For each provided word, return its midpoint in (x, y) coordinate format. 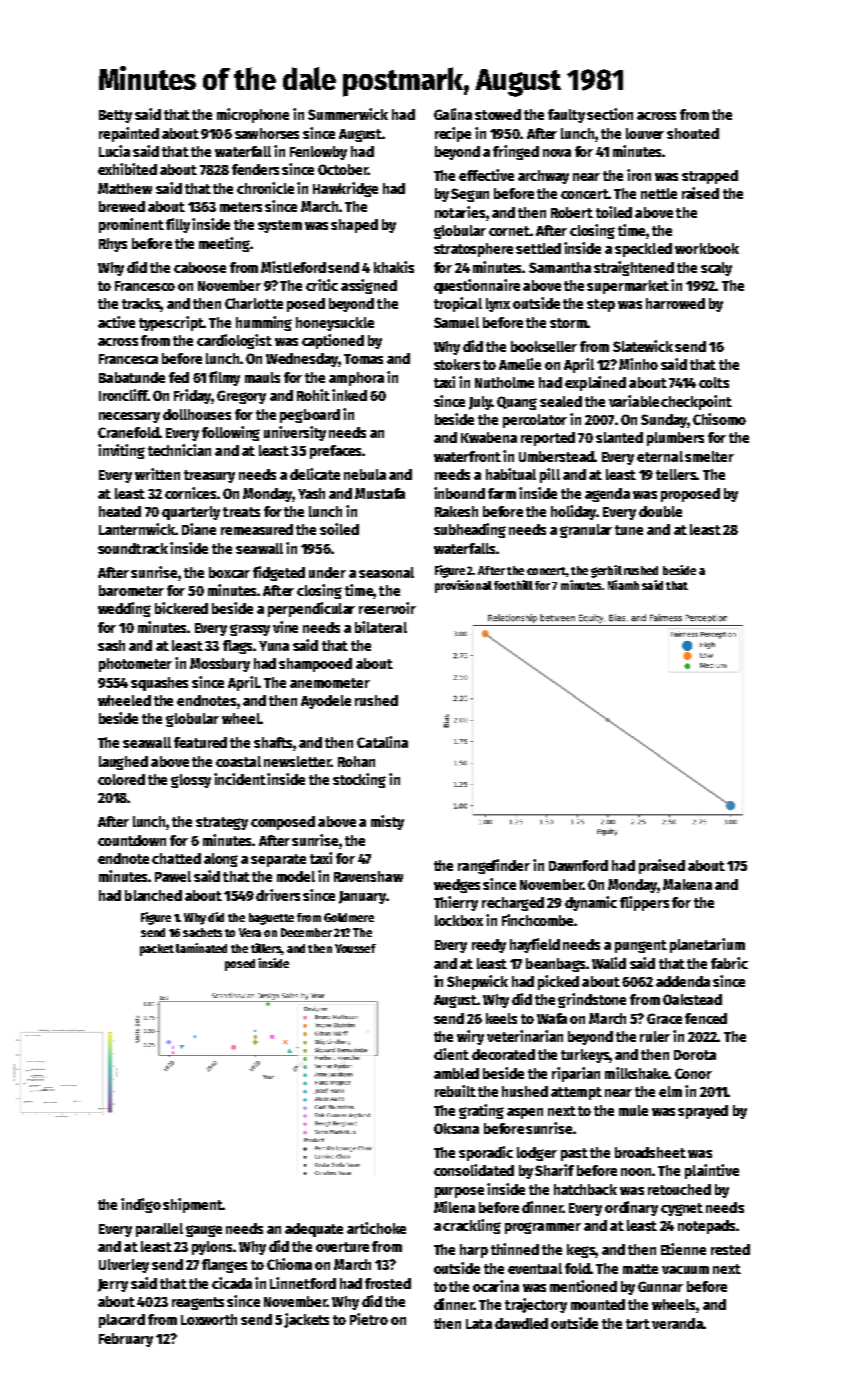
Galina (453, 114)
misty (387, 822)
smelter (709, 456)
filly (178, 225)
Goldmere (349, 917)
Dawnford (578, 865)
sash (111, 645)
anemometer (330, 683)
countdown (132, 840)
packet (157, 950)
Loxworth (209, 1319)
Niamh (623, 585)
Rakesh (456, 511)
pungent (641, 946)
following (231, 433)
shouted (693, 133)
